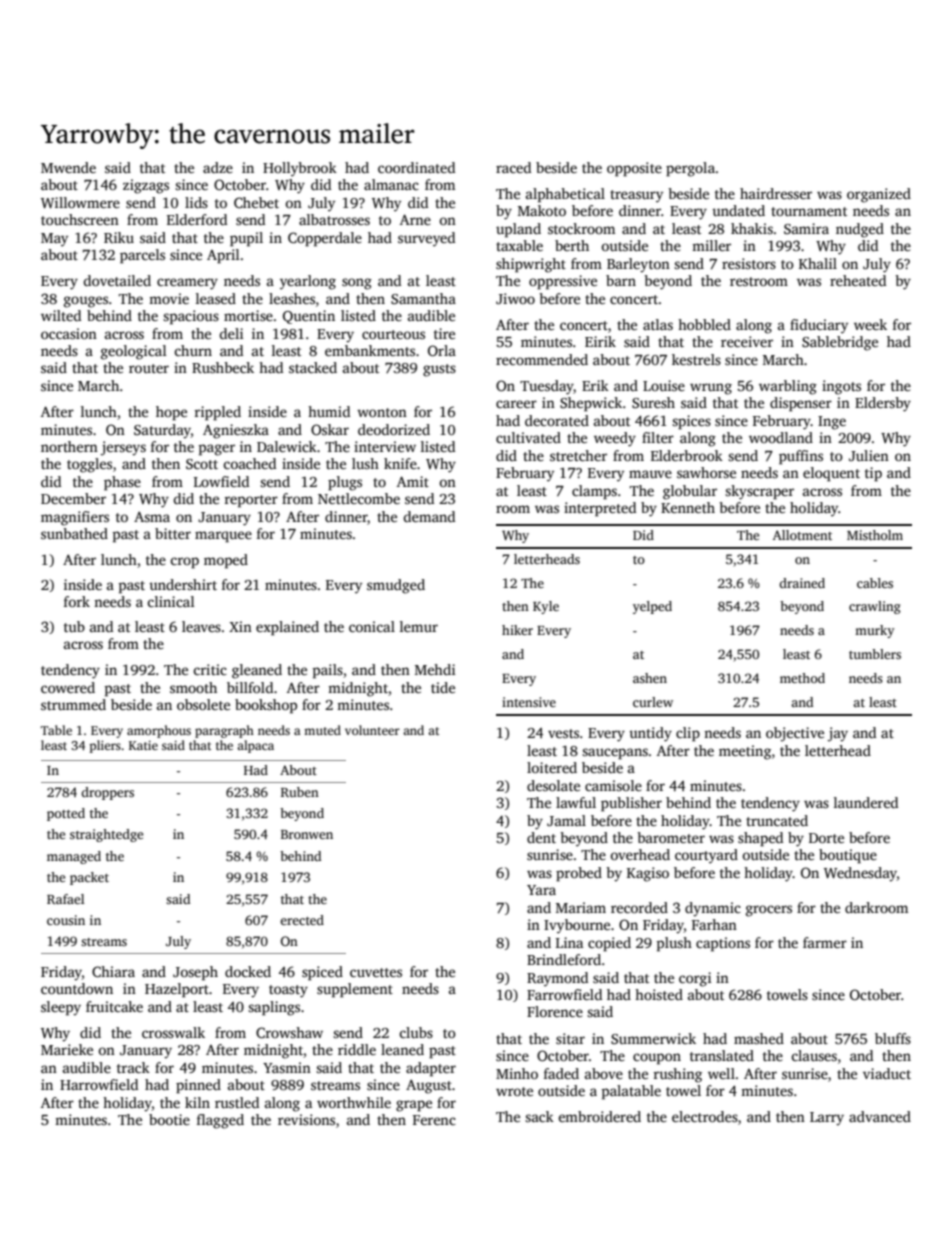  I want to click on demand, so click(429, 516).
